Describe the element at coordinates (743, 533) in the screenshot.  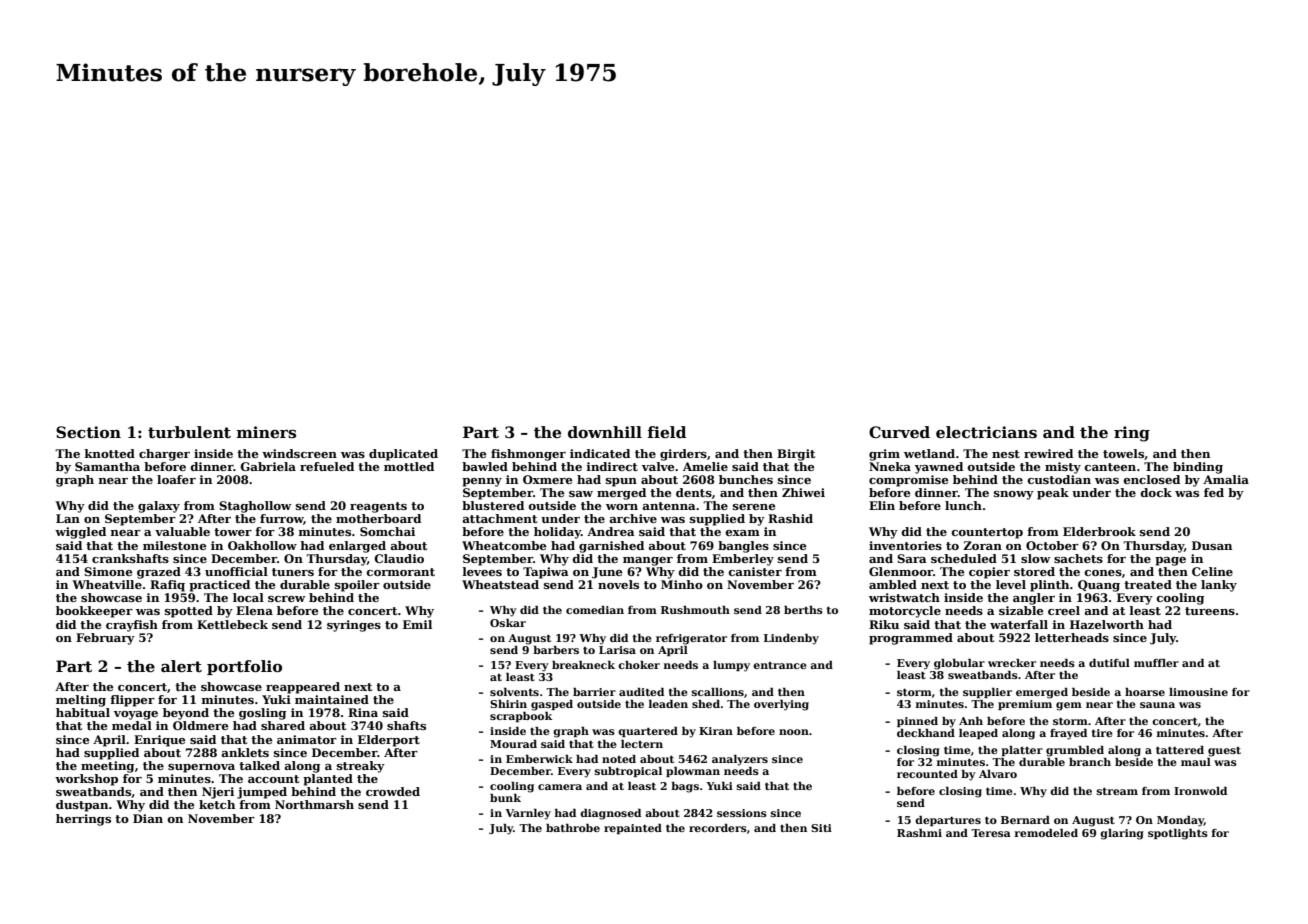
I see `exam` at that location.
